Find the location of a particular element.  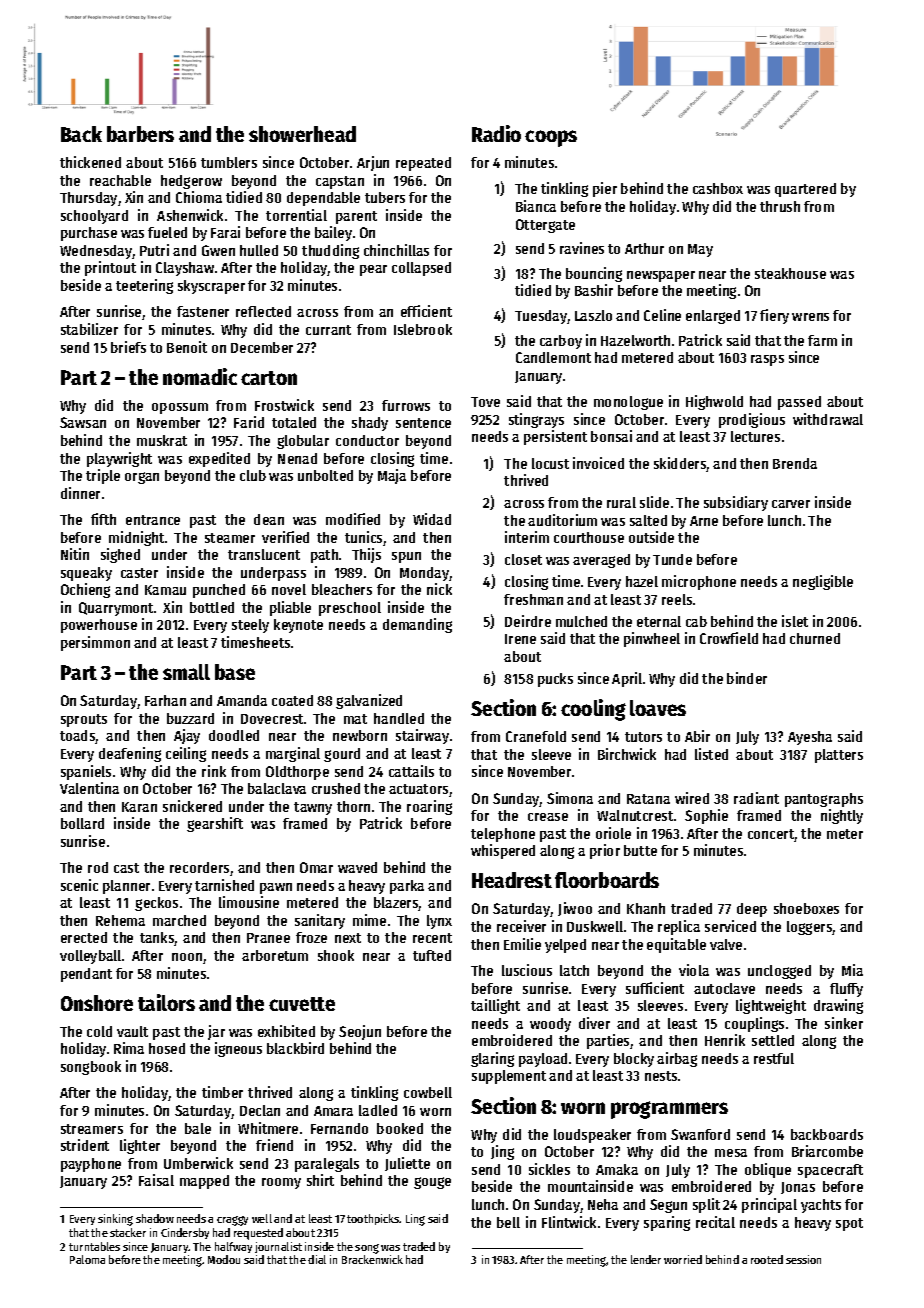

blazers is located at coordinates (396, 904).
